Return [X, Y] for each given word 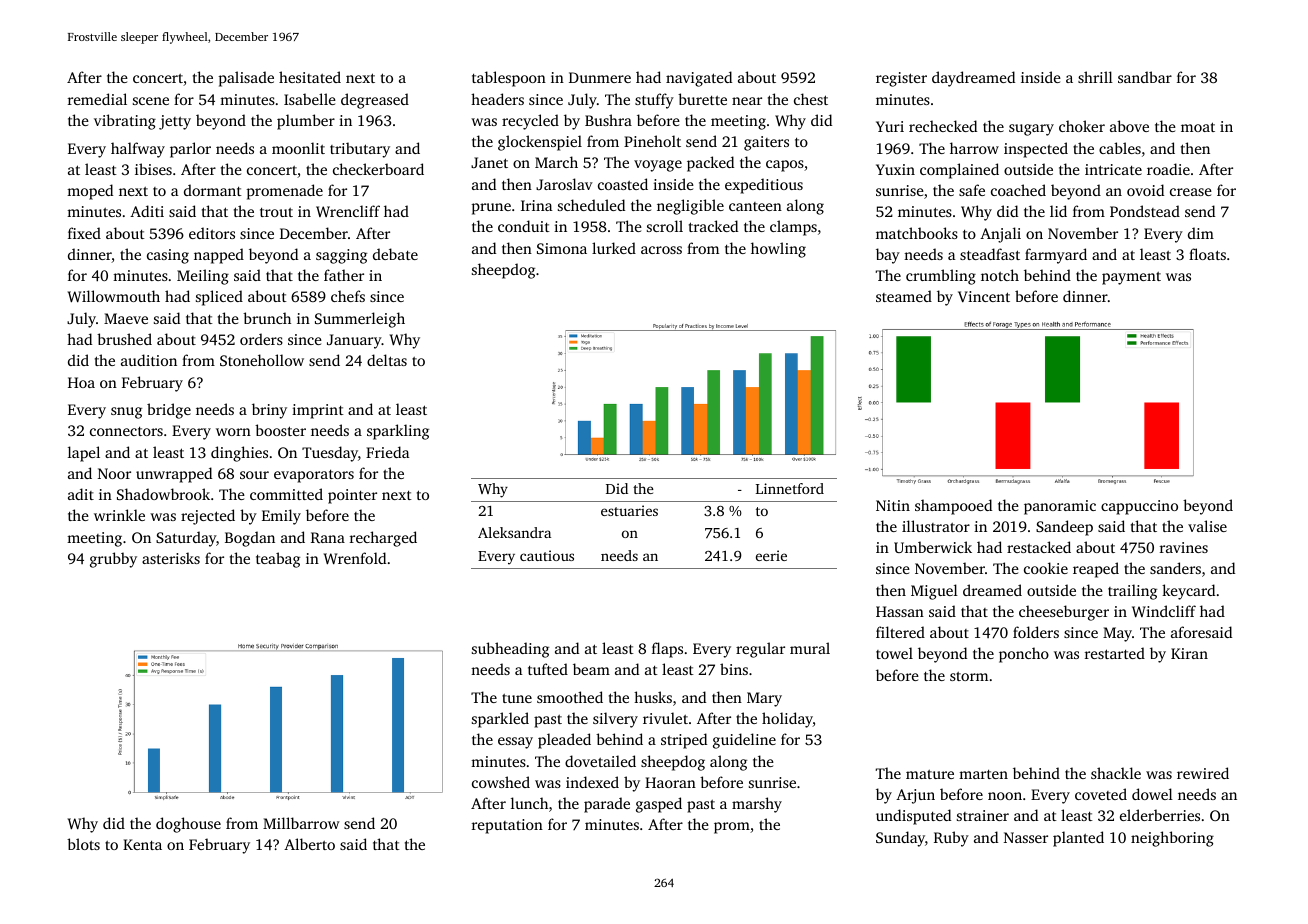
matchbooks [917, 233]
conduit [524, 226]
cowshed [501, 782]
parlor [190, 150]
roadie [1168, 169]
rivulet [665, 718]
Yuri [890, 126]
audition [149, 360]
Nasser [1026, 837]
